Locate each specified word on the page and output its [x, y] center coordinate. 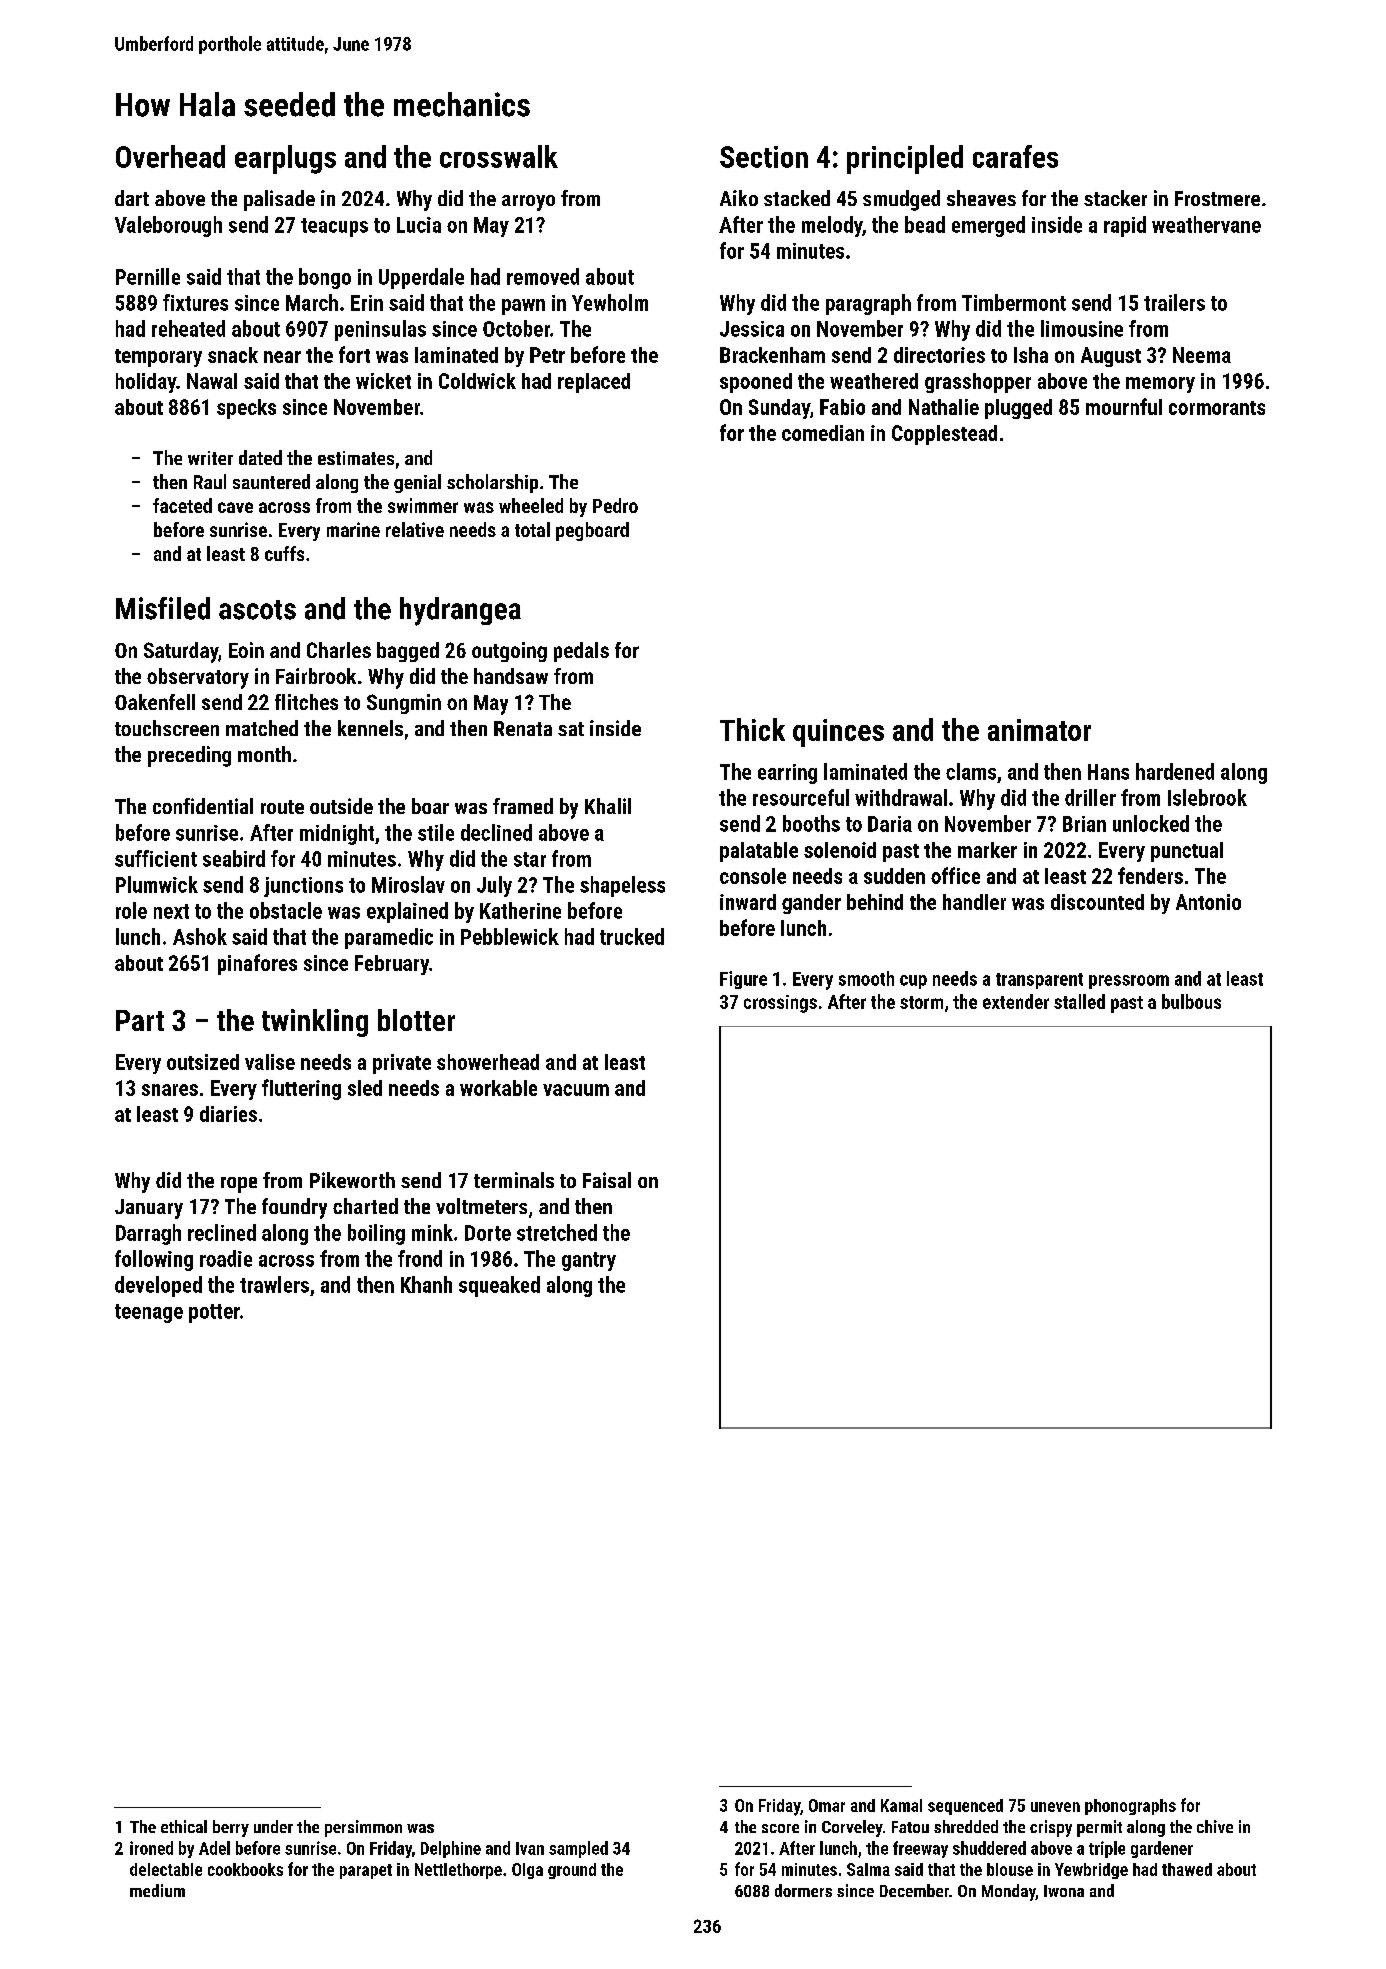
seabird [234, 858]
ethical [184, 1826]
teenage [149, 1313]
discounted [1097, 902]
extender [1016, 1001]
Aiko [739, 198]
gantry [589, 1261]
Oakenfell [155, 702]
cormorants [1217, 408]
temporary [158, 358]
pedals [581, 652]
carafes [1015, 156]
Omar [827, 1805]
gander [811, 904]
